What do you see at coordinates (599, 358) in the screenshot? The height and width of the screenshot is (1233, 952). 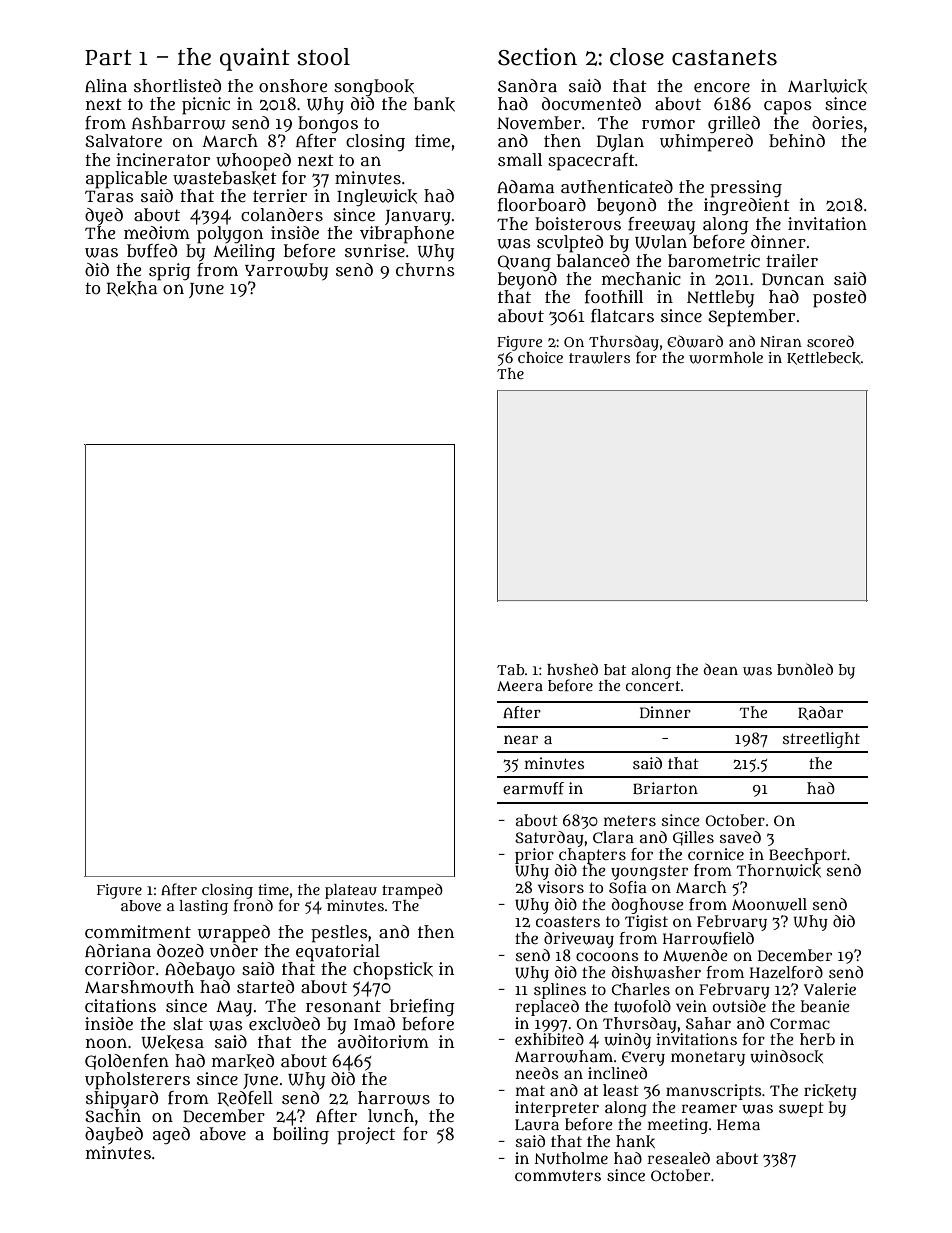 I see `trawlers` at bounding box center [599, 358].
